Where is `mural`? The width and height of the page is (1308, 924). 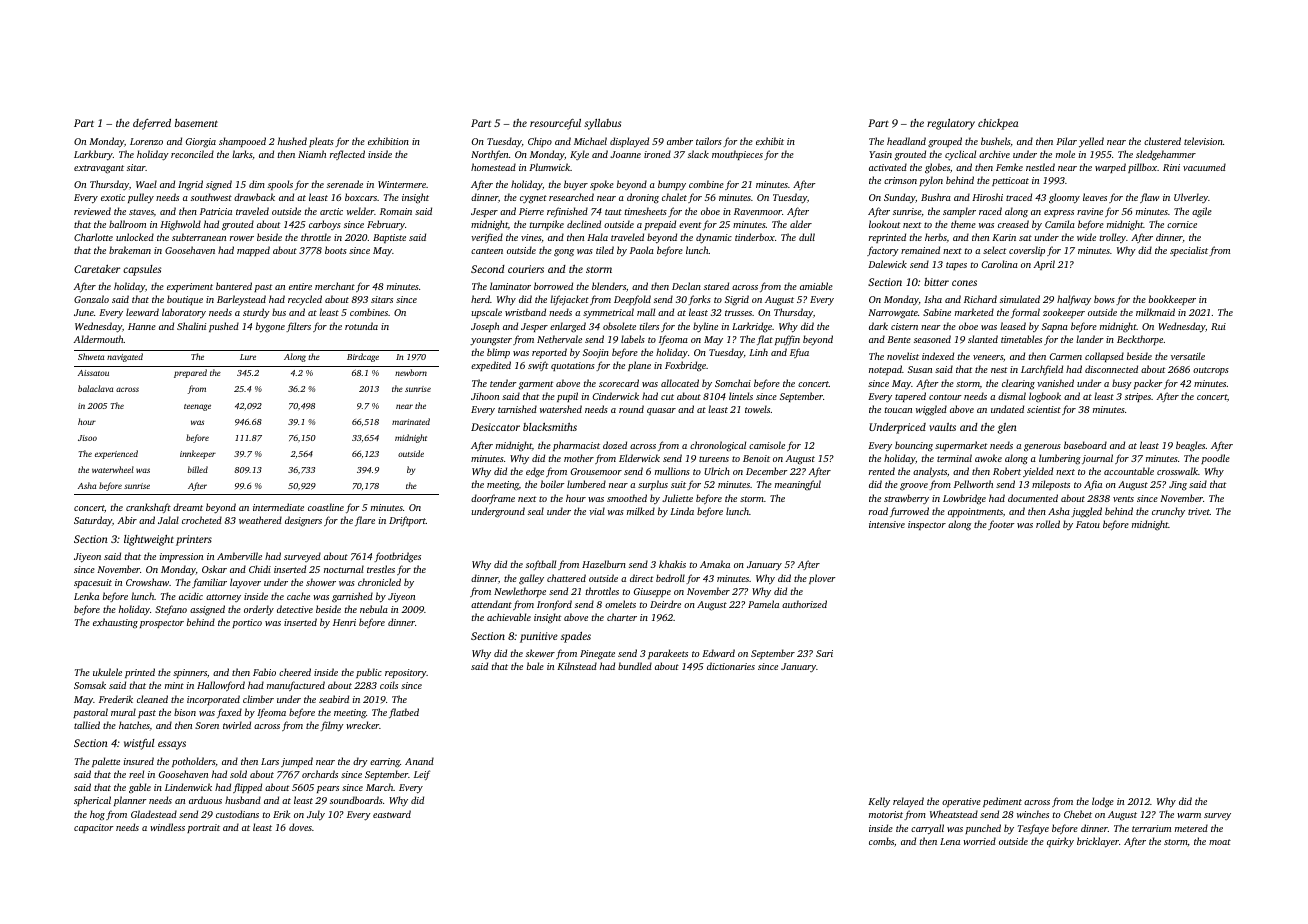
mural is located at coordinates (123, 712).
